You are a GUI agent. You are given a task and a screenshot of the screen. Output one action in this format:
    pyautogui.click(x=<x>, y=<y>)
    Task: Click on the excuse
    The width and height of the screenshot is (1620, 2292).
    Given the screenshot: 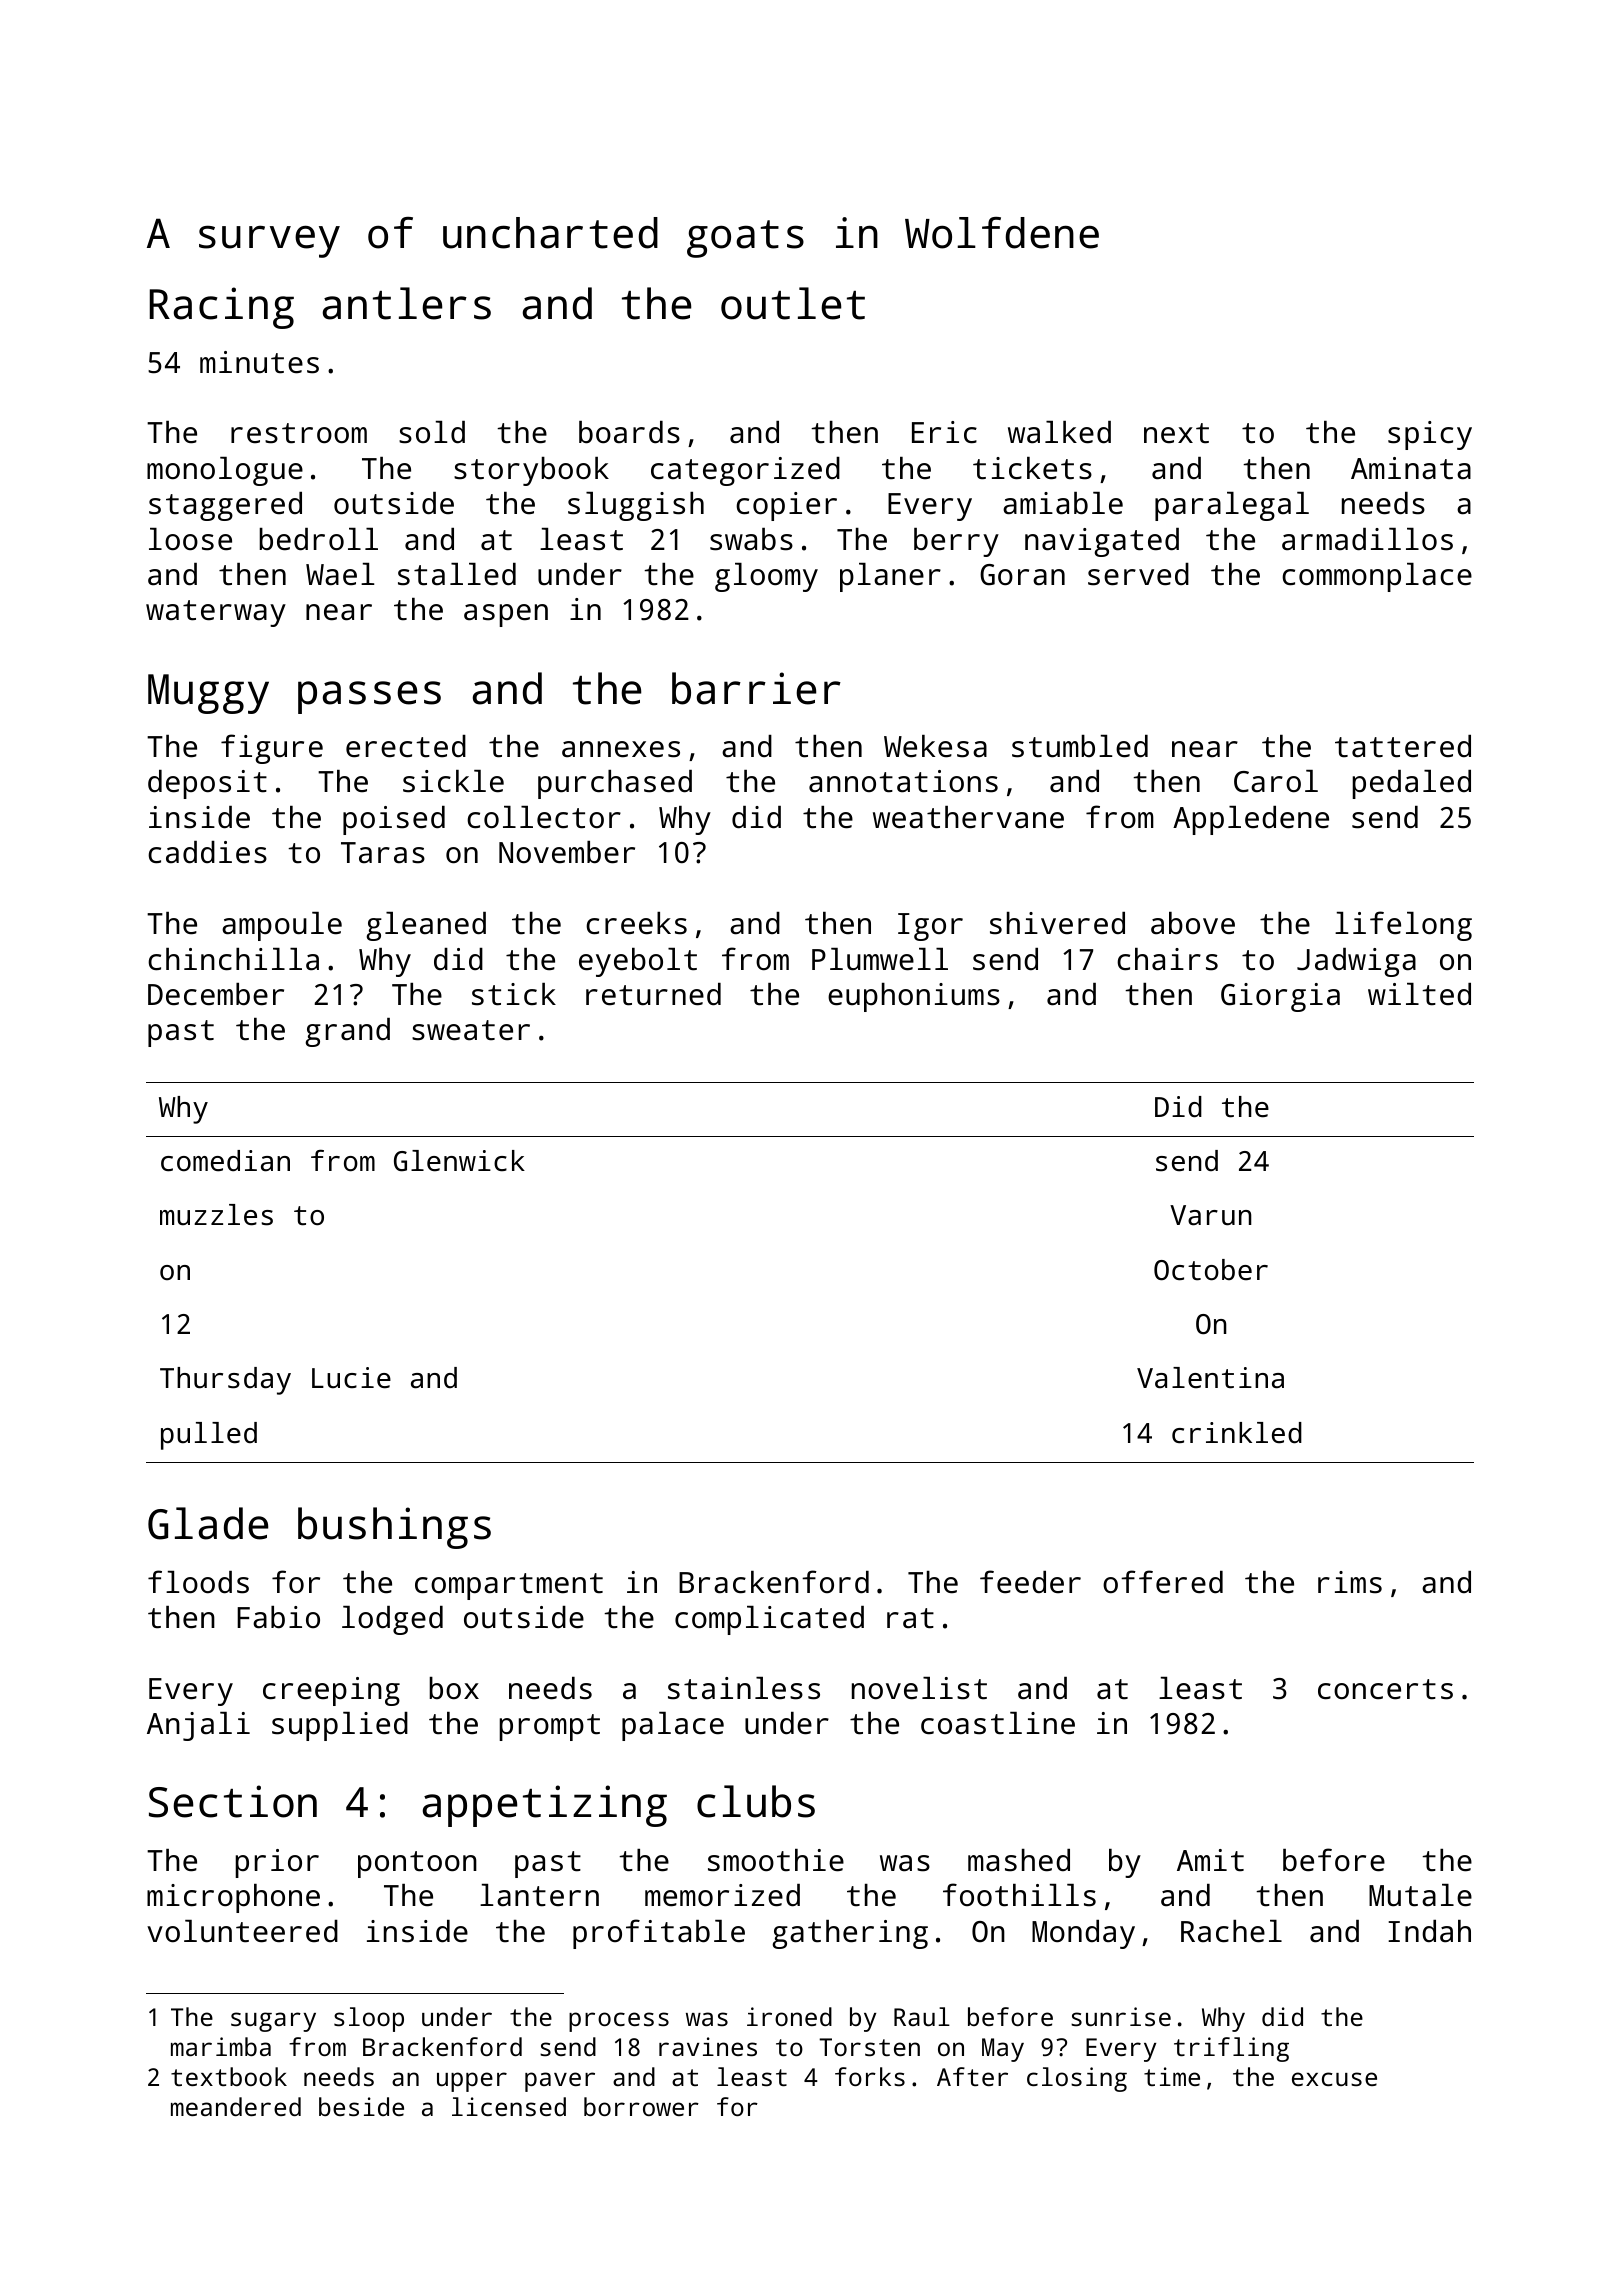 What is the action you would take?
    pyautogui.click(x=1334, y=2079)
